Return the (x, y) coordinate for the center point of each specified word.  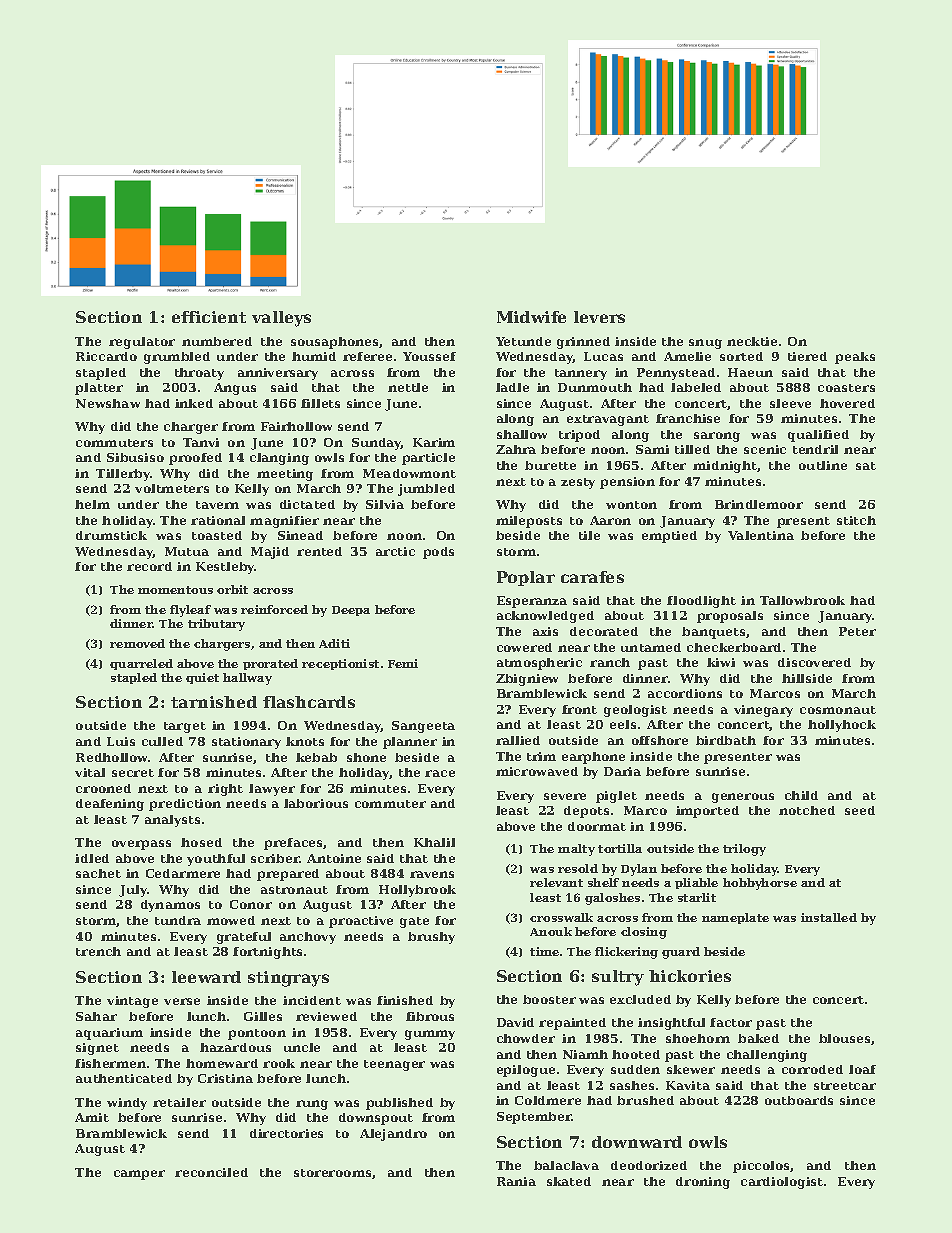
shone (366, 757)
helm (92, 504)
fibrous (430, 1016)
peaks (855, 358)
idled (92, 858)
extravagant (608, 420)
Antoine (334, 858)
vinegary (763, 711)
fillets (320, 403)
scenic (765, 449)
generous (743, 798)
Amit (92, 1117)
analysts (172, 821)
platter (99, 389)
